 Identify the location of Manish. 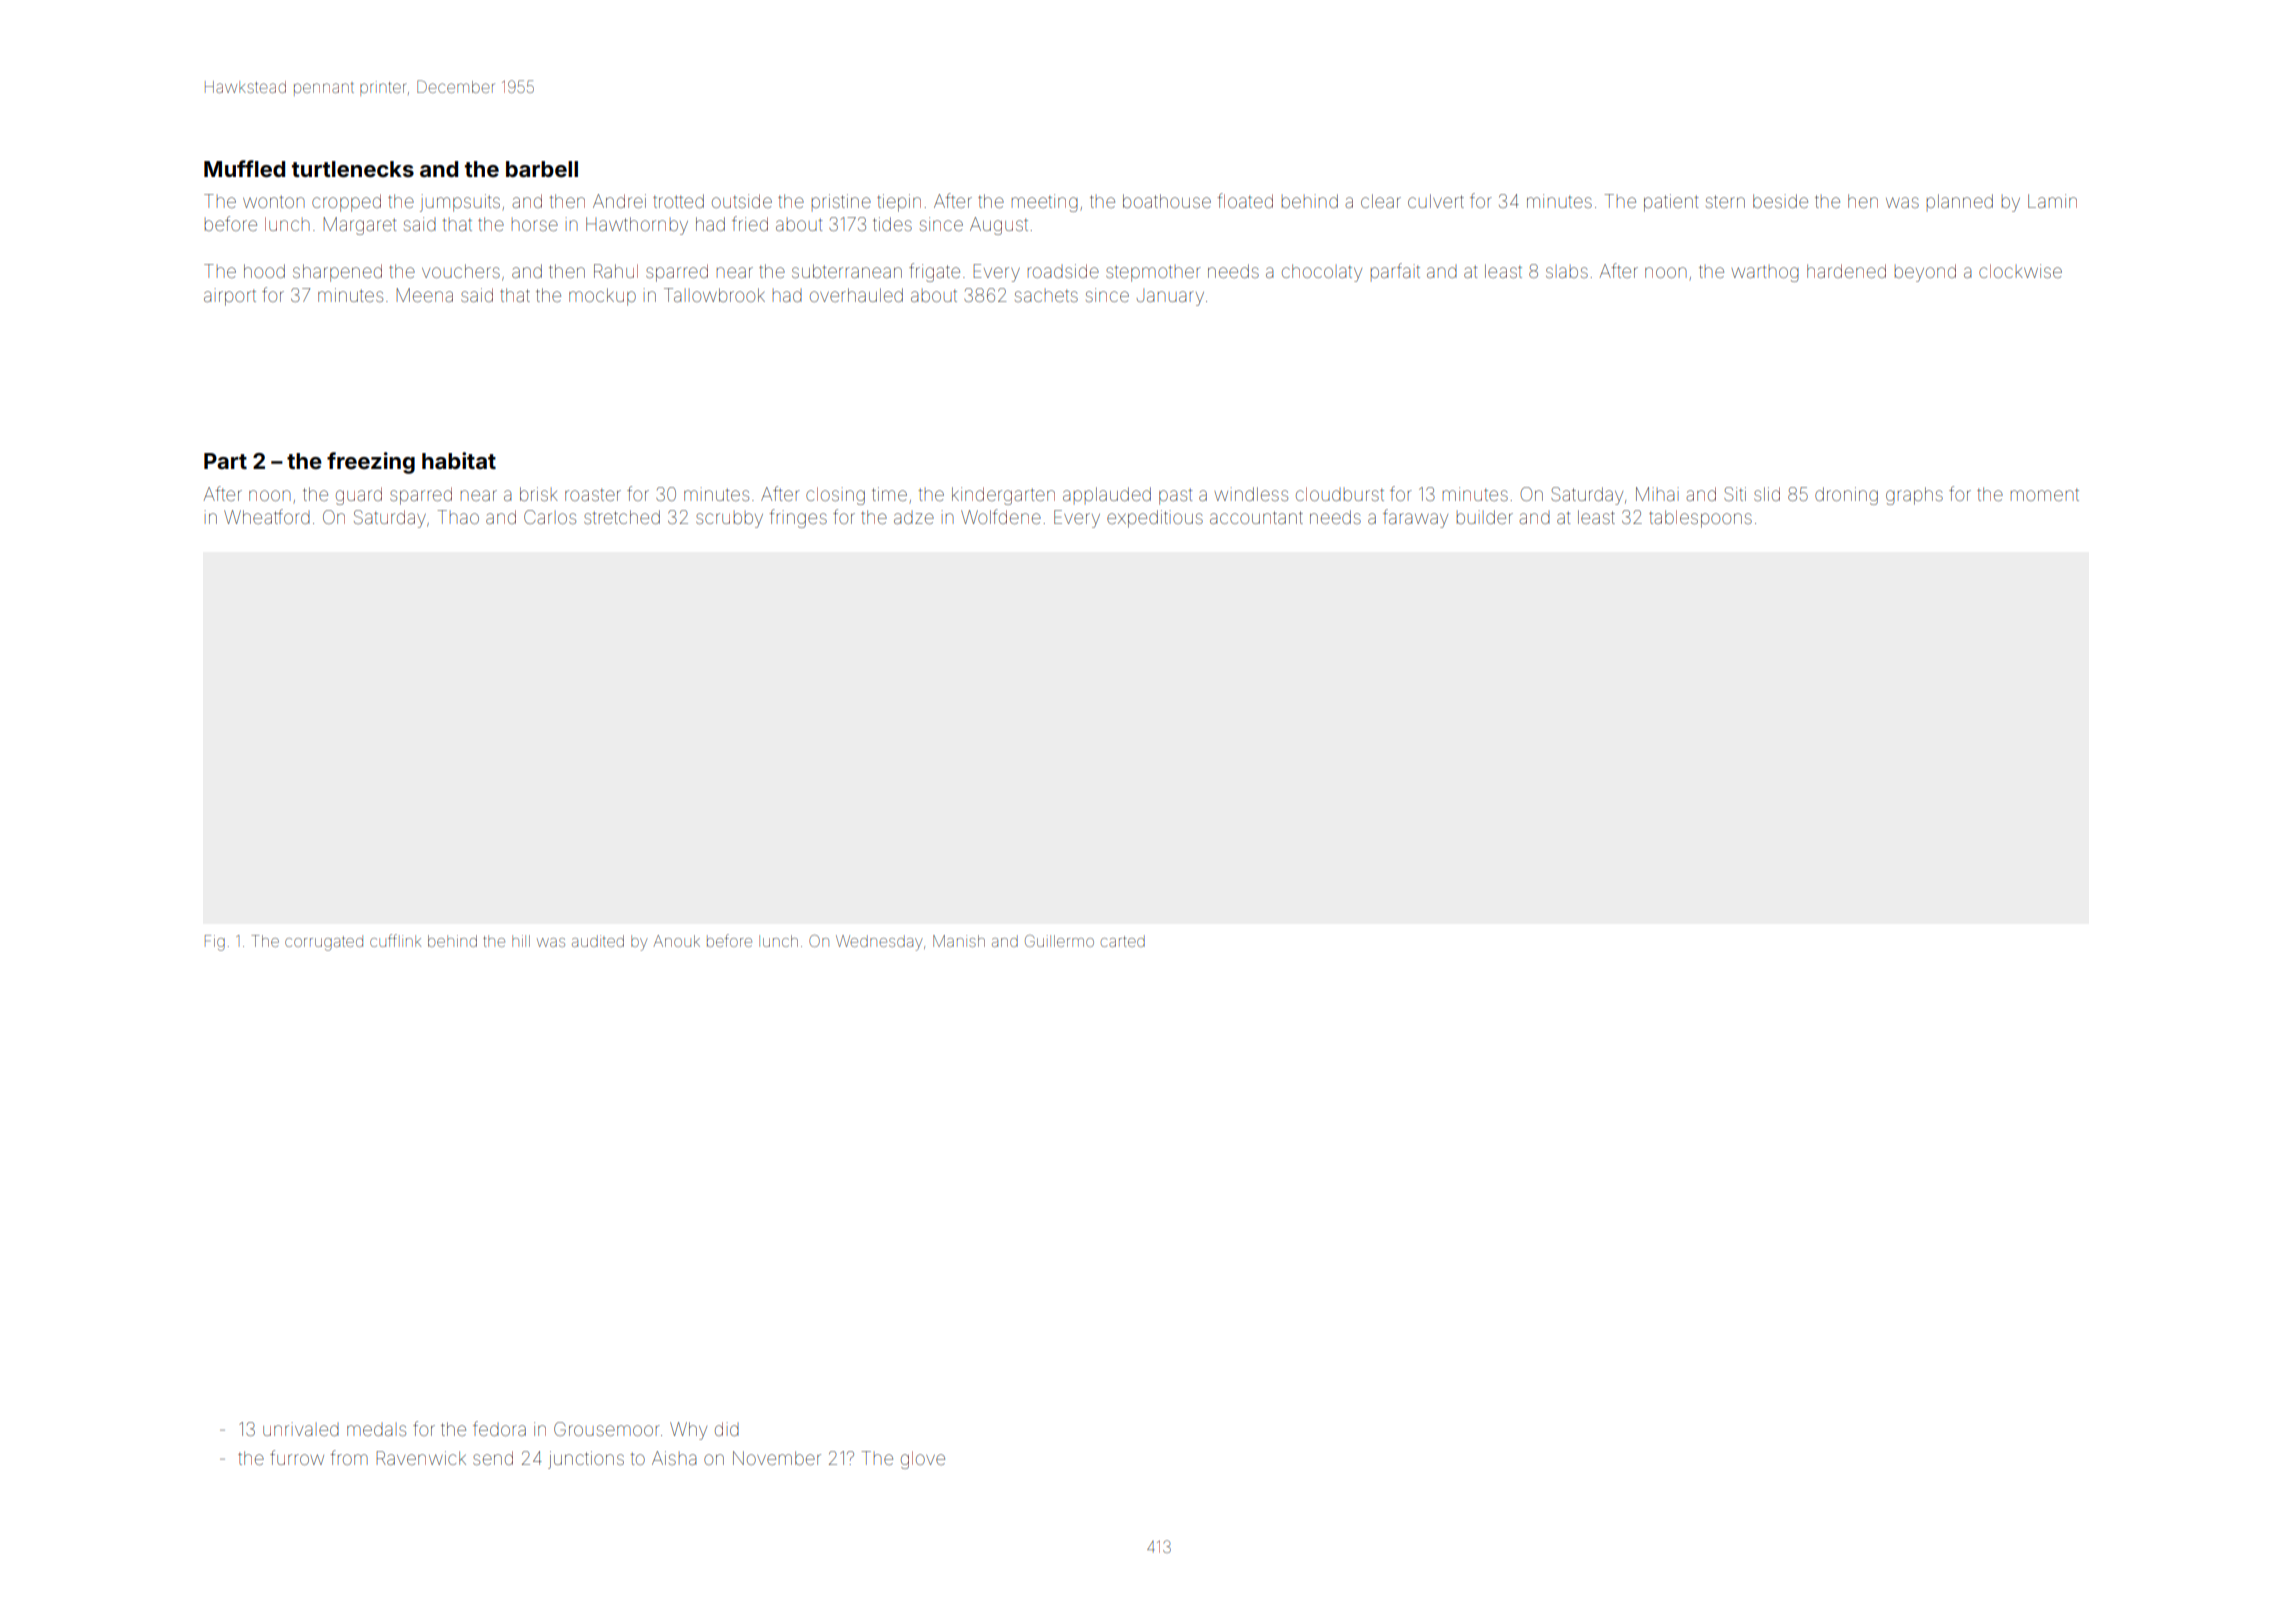
(959, 941).
